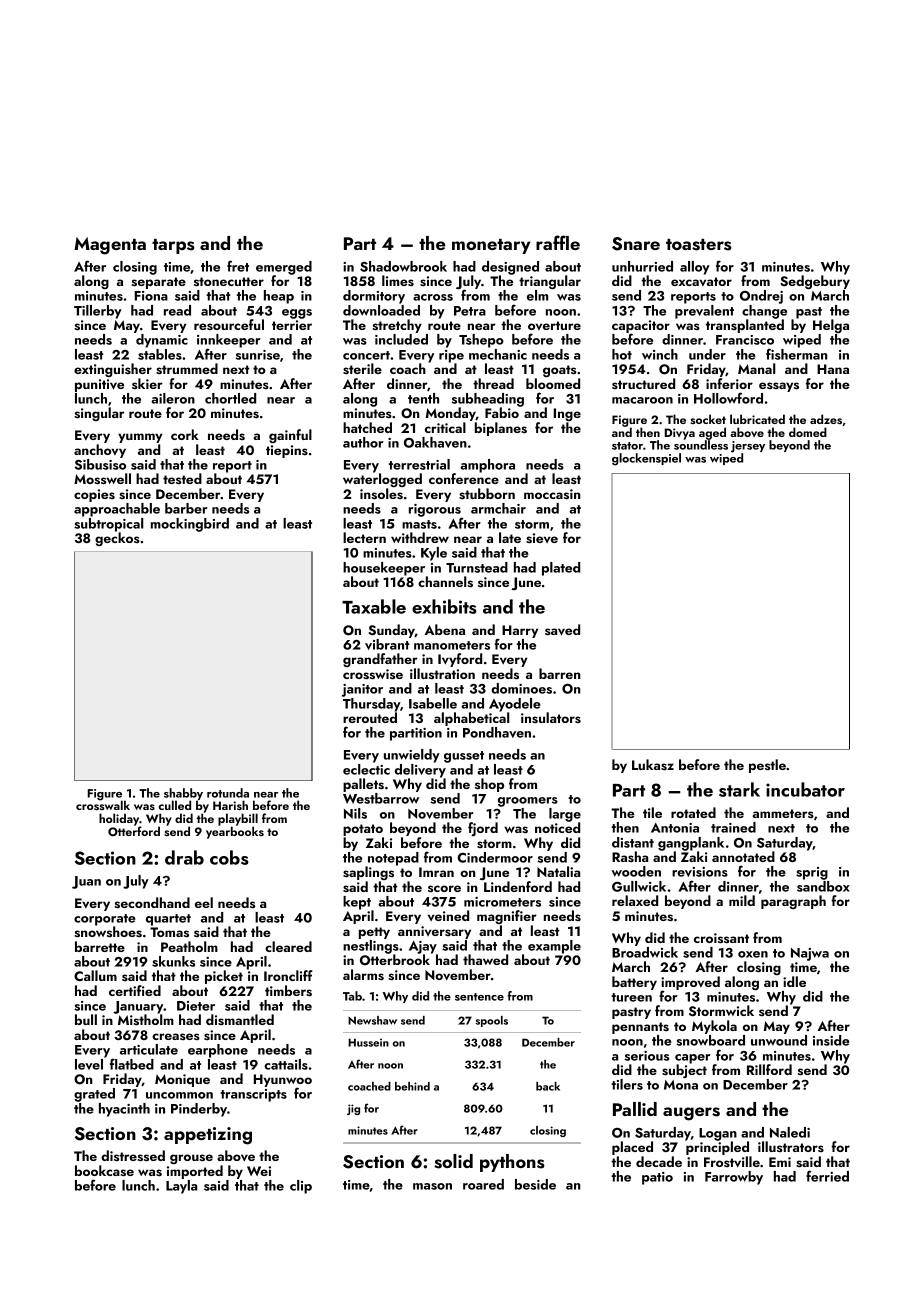 The image size is (924, 1308). I want to click on Snare, so click(636, 244).
